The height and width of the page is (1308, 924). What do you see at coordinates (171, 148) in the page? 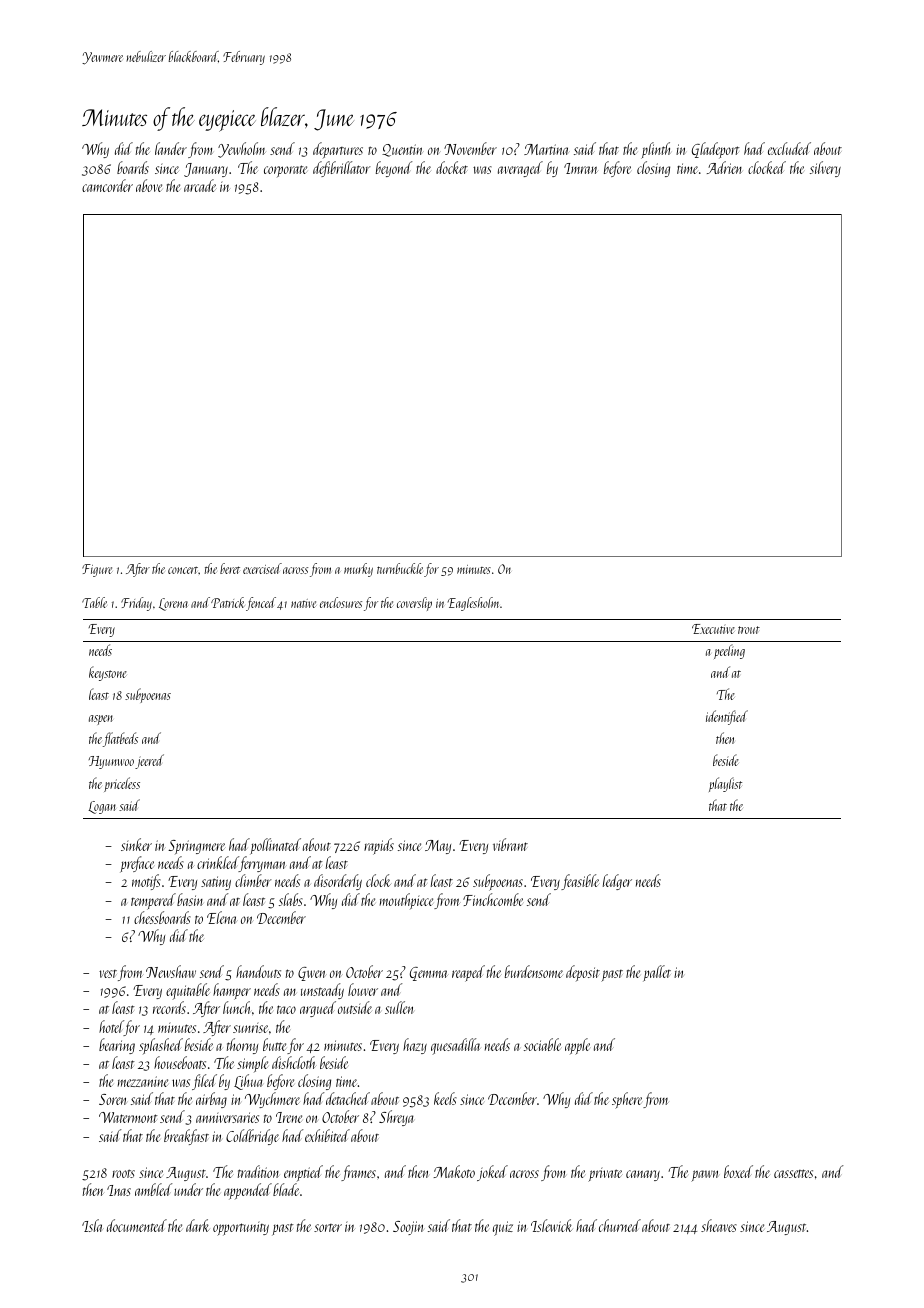
I see `lander` at bounding box center [171, 148].
